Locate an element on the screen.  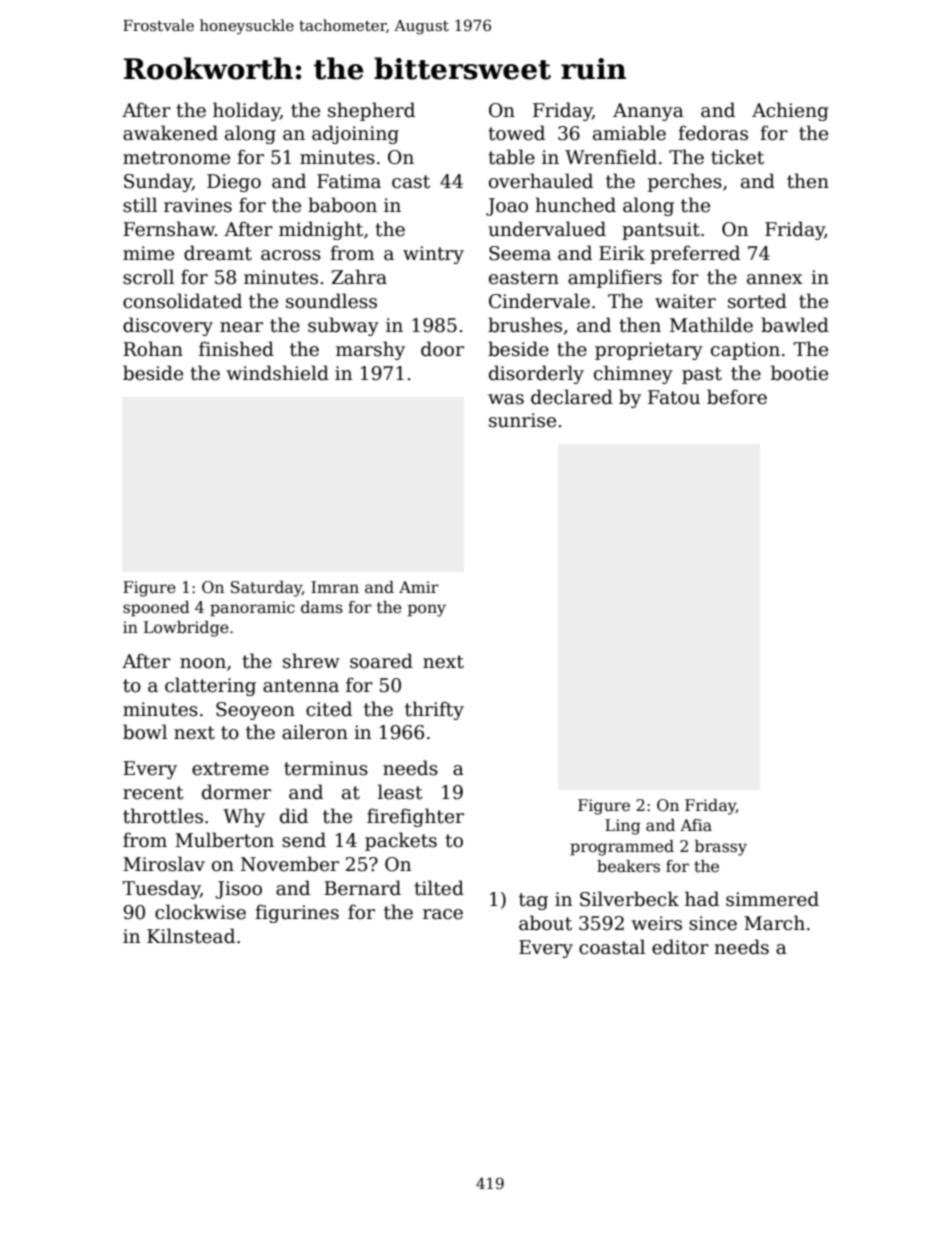
sunrise is located at coordinates (522, 420).
